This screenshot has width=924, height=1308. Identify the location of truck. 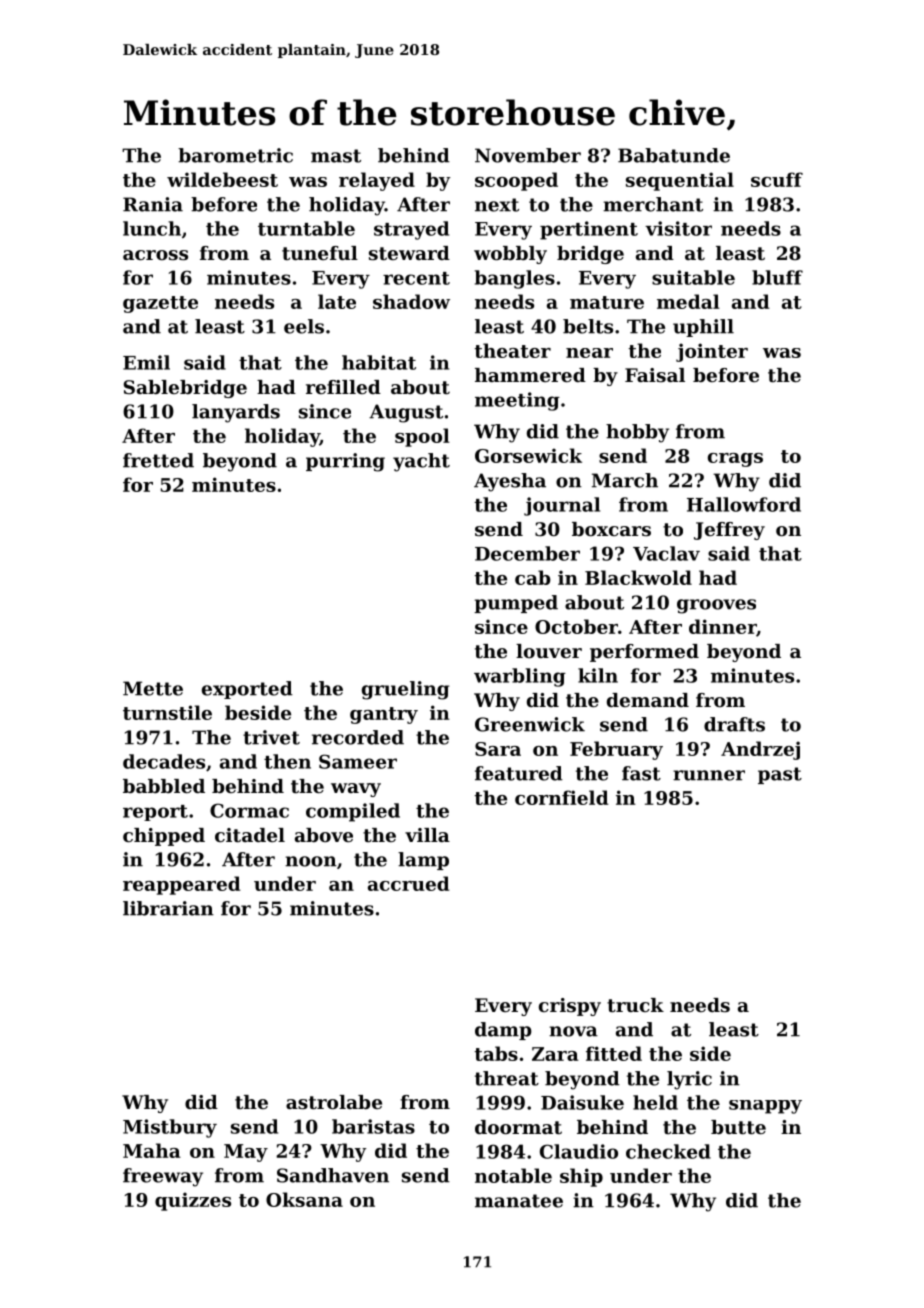
(635, 1005).
